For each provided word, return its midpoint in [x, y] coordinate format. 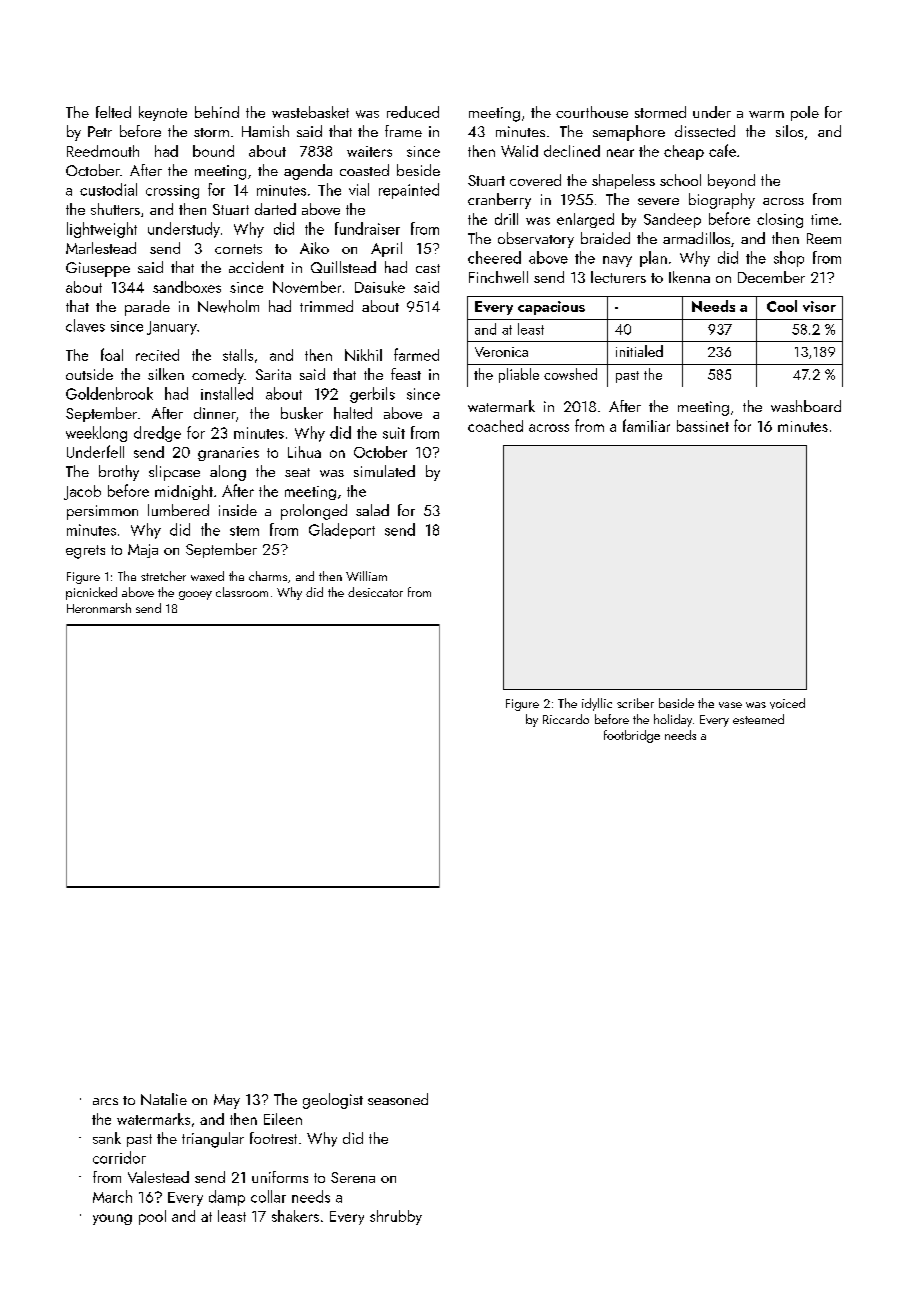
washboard [806, 406]
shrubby [396, 1217]
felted [113, 112]
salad [372, 510]
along [228, 473]
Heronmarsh [99, 608]
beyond [731, 181]
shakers [295, 1216]
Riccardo [566, 719]
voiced [787, 703]
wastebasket [310, 112]
